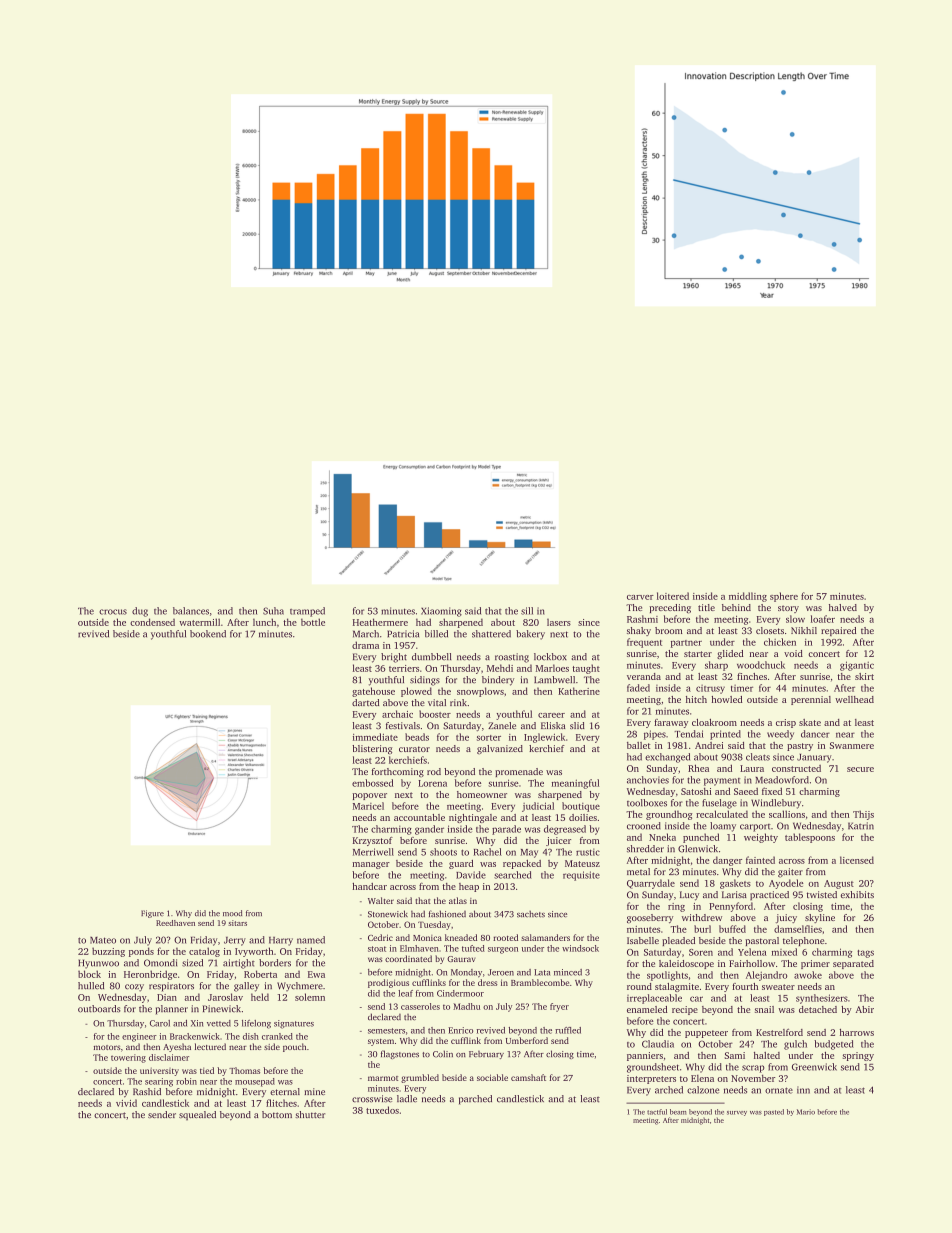  What do you see at coordinates (650, 919) in the page?
I see `gooseberry` at bounding box center [650, 919].
